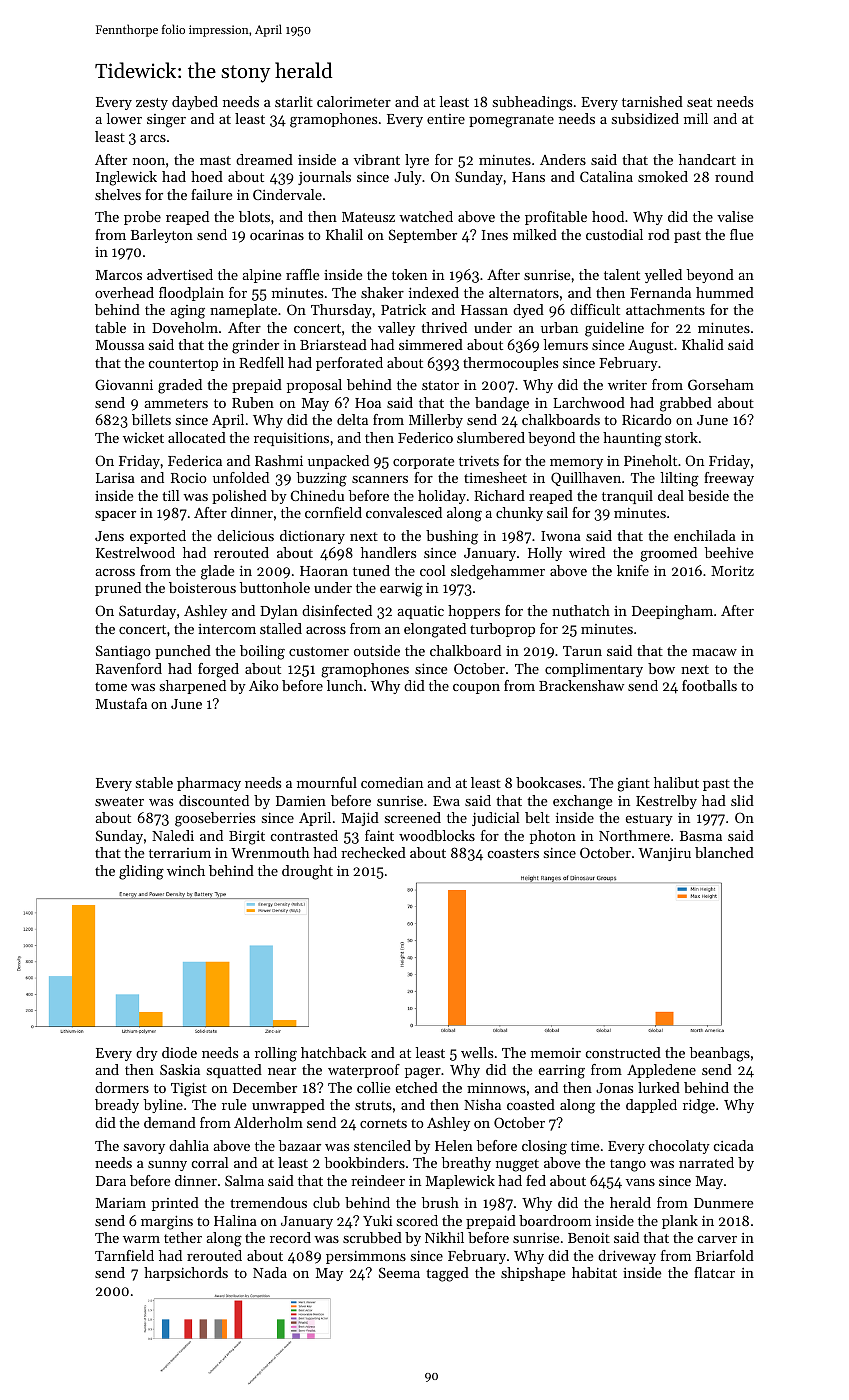  Describe the element at coordinates (447, 1274) in the screenshot. I see `tagged` at that location.
